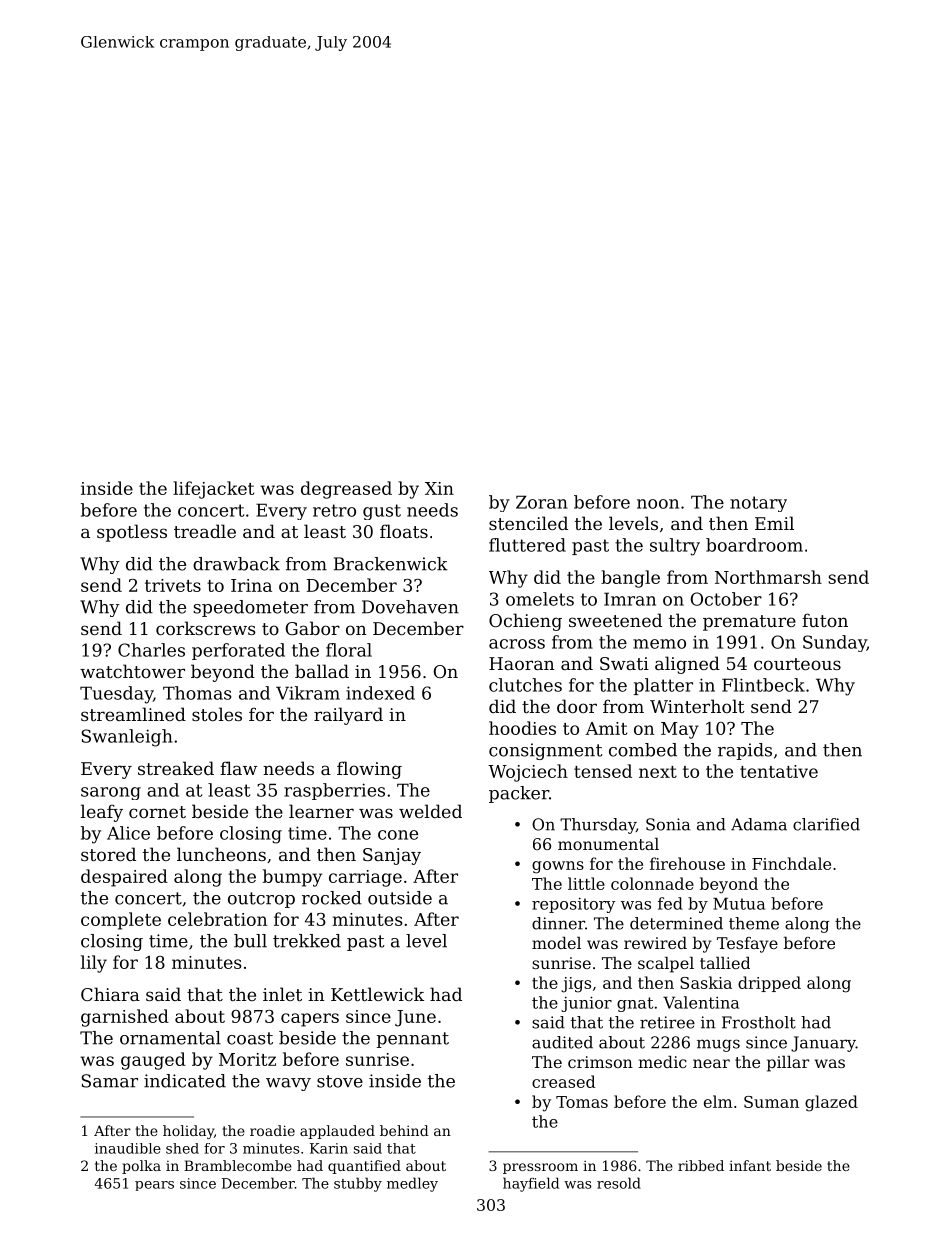 The image size is (952, 1233). What do you see at coordinates (307, 941) in the screenshot?
I see `trekked` at bounding box center [307, 941].
